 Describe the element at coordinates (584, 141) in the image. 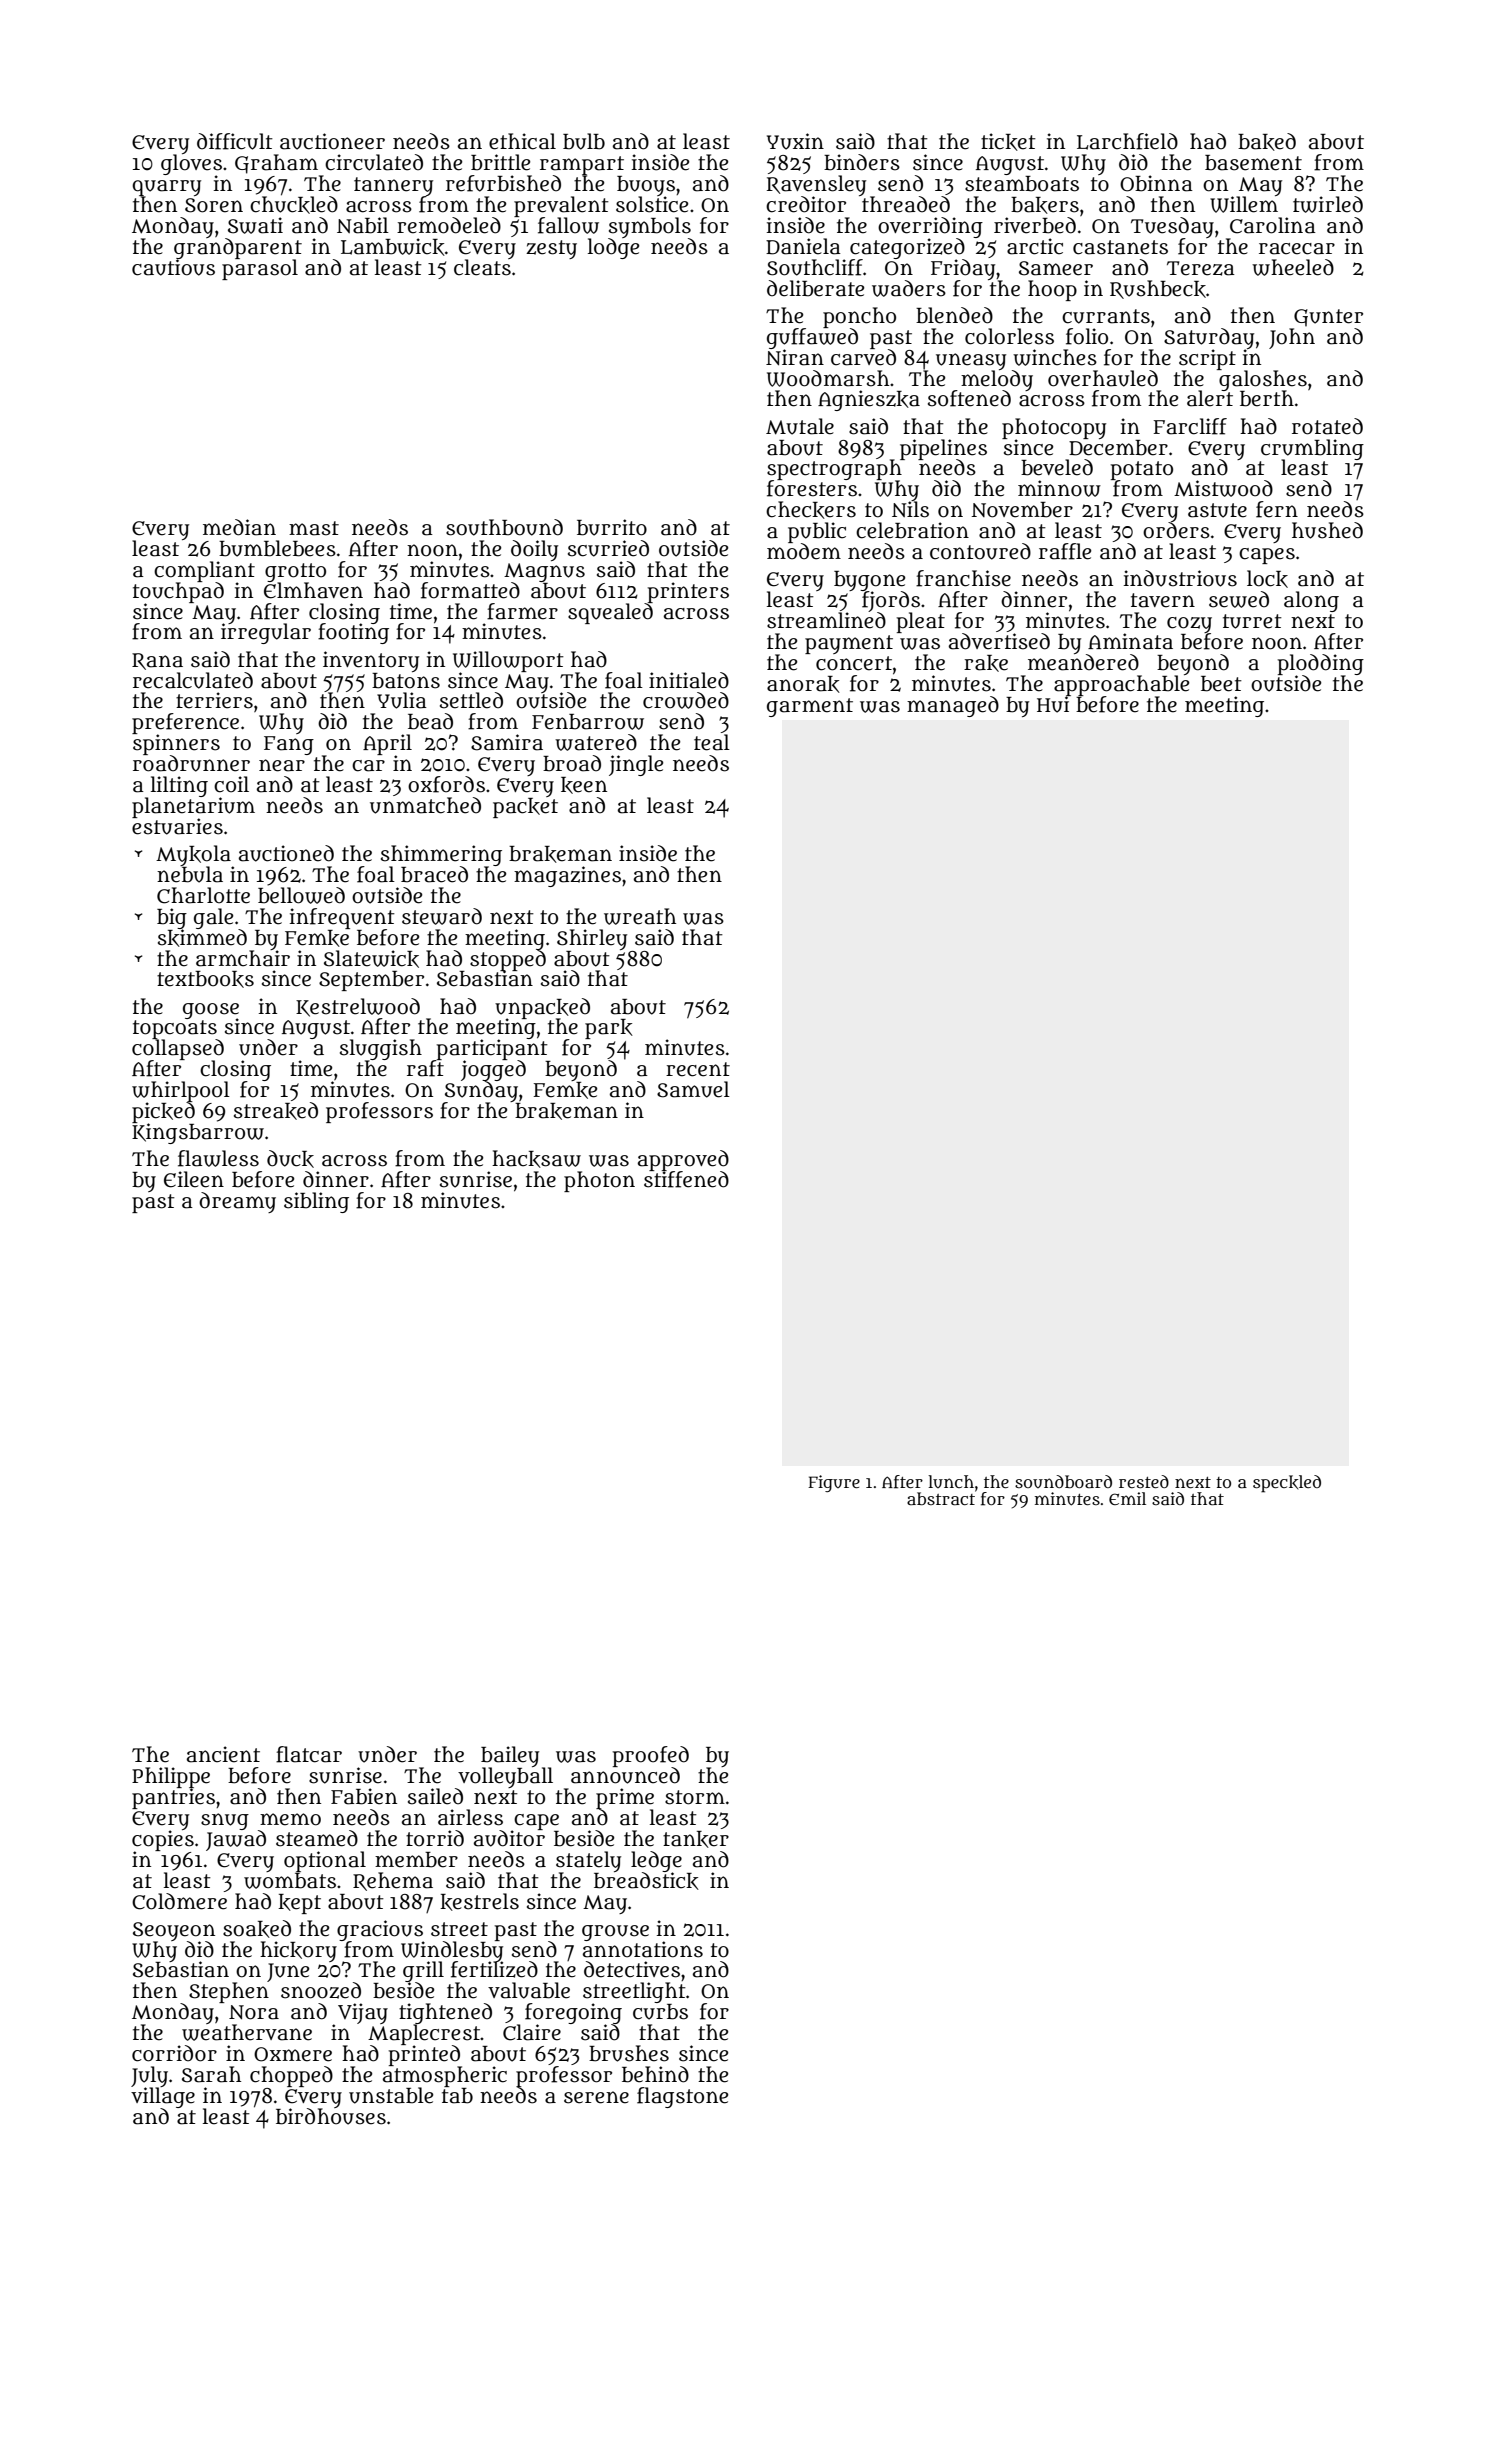

I see `bulb` at that location.
